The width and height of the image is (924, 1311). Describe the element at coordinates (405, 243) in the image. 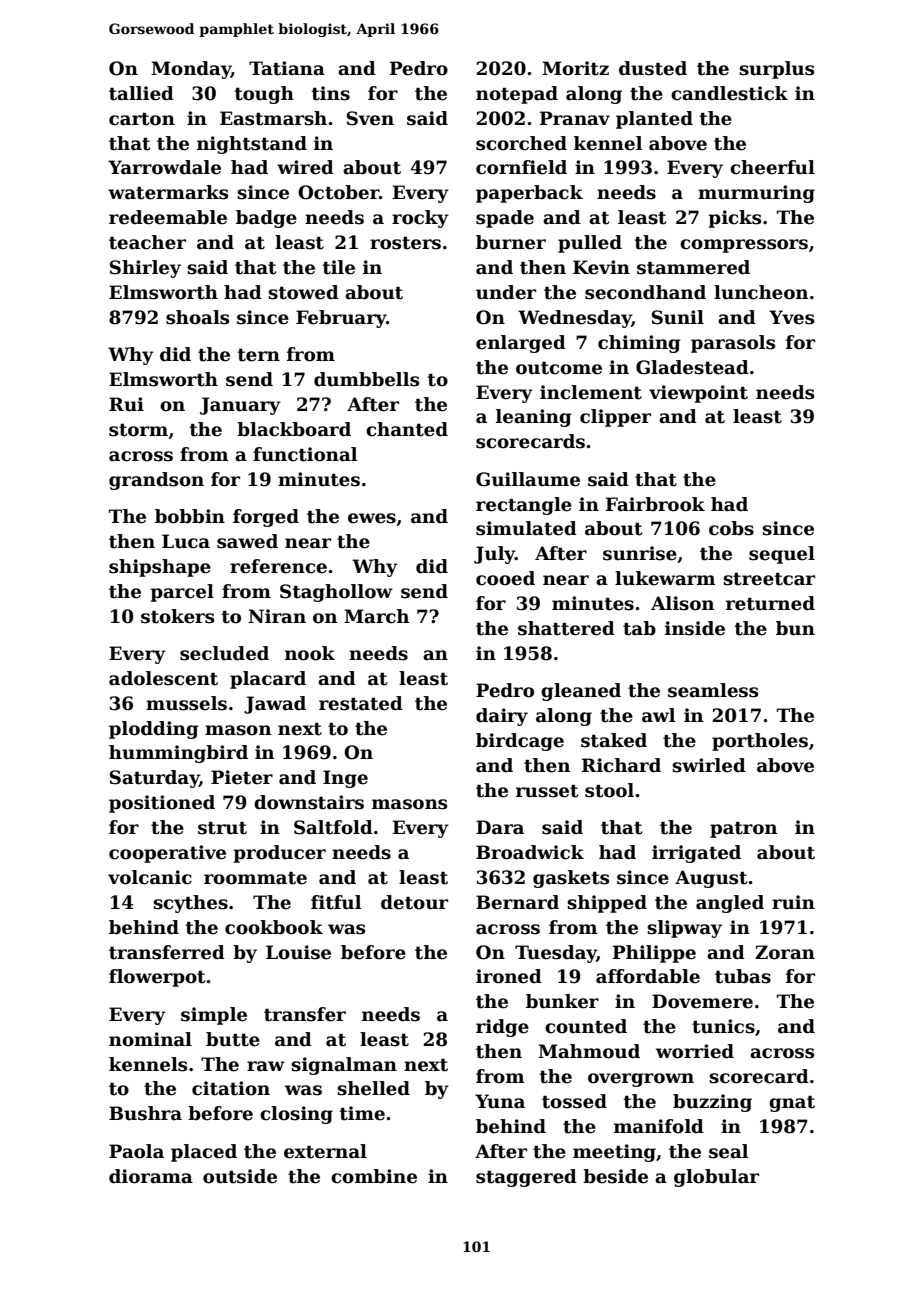

I see `rosters` at that location.
